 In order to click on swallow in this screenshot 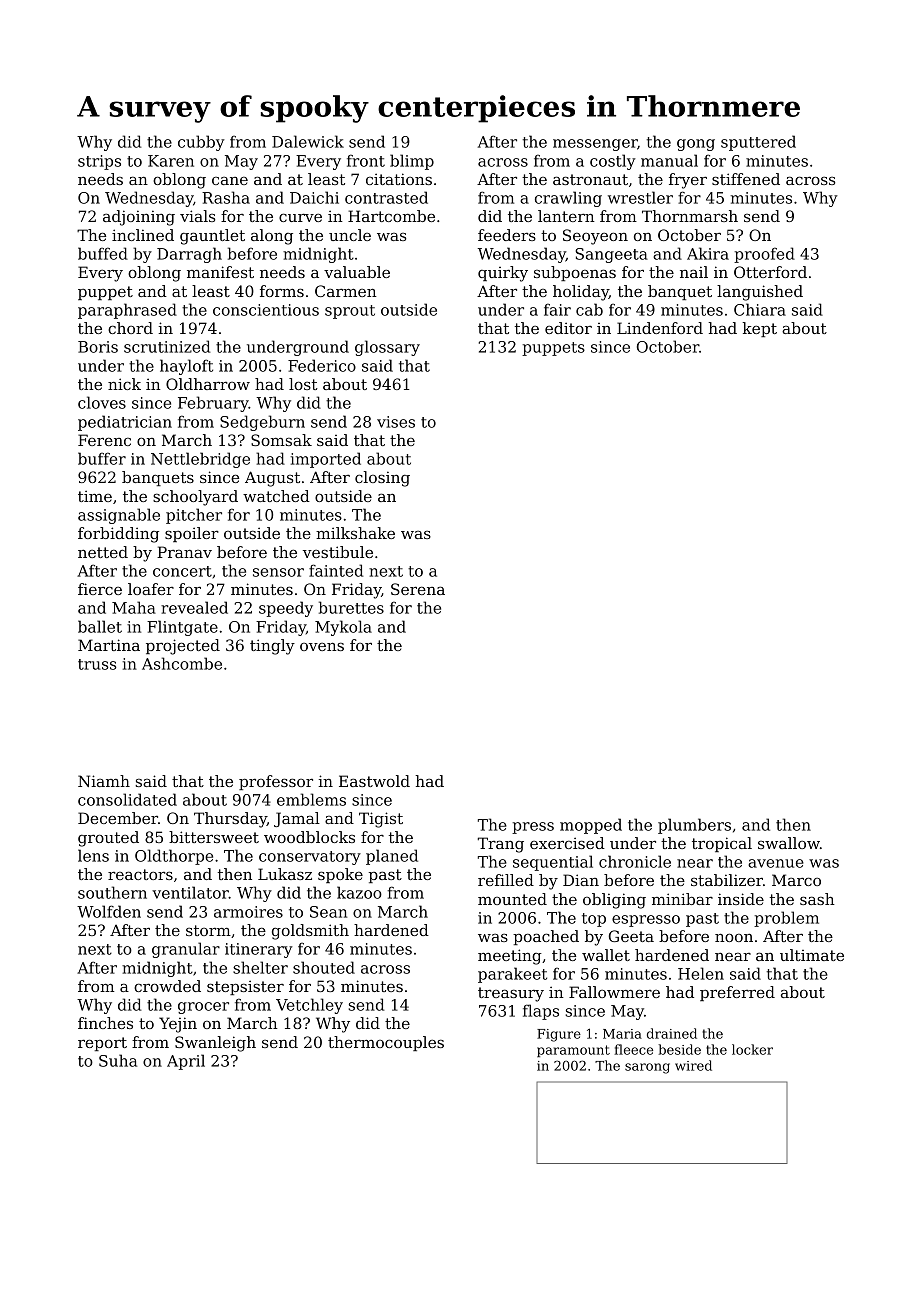, I will do `click(789, 843)`.
